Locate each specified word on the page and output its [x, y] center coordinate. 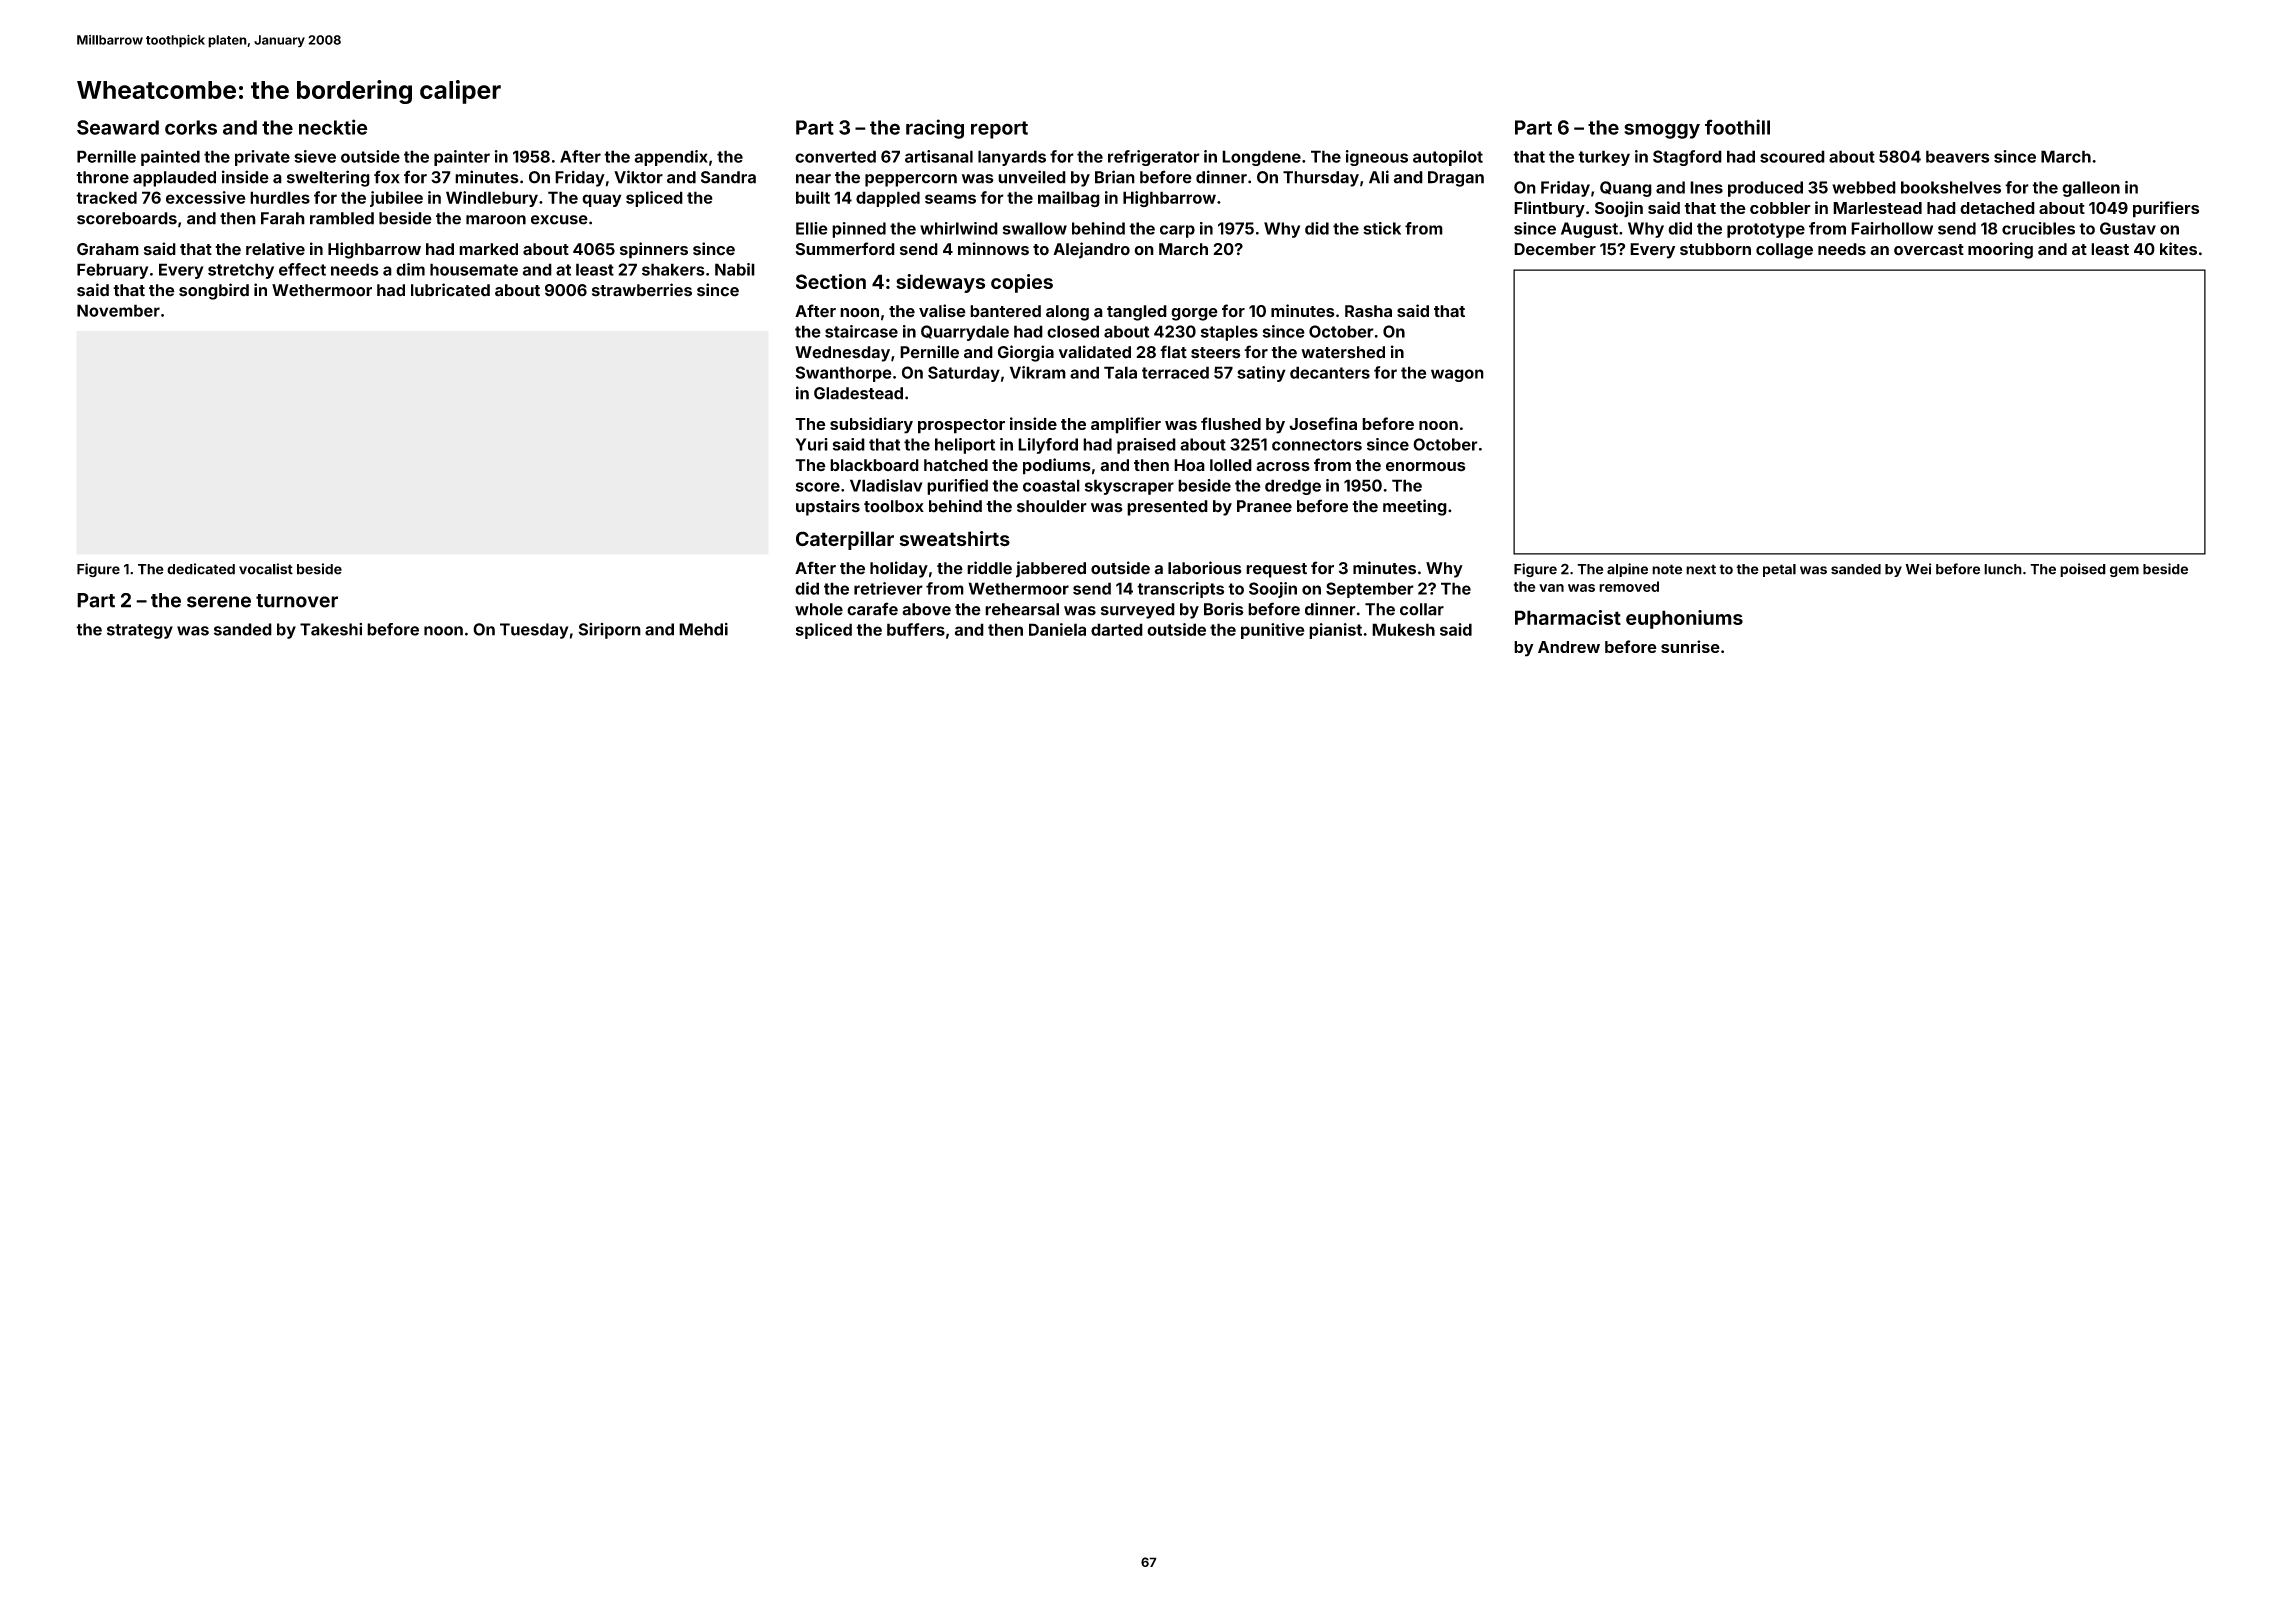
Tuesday [534, 631]
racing [935, 129]
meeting [1415, 507]
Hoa [1189, 465]
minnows [993, 249]
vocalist [266, 569]
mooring [2000, 250]
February [112, 271]
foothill [1737, 127]
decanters [1330, 372]
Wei [1918, 569]
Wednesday [842, 354]
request [1276, 570]
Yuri [811, 444]
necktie [333, 127]
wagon [1457, 375]
